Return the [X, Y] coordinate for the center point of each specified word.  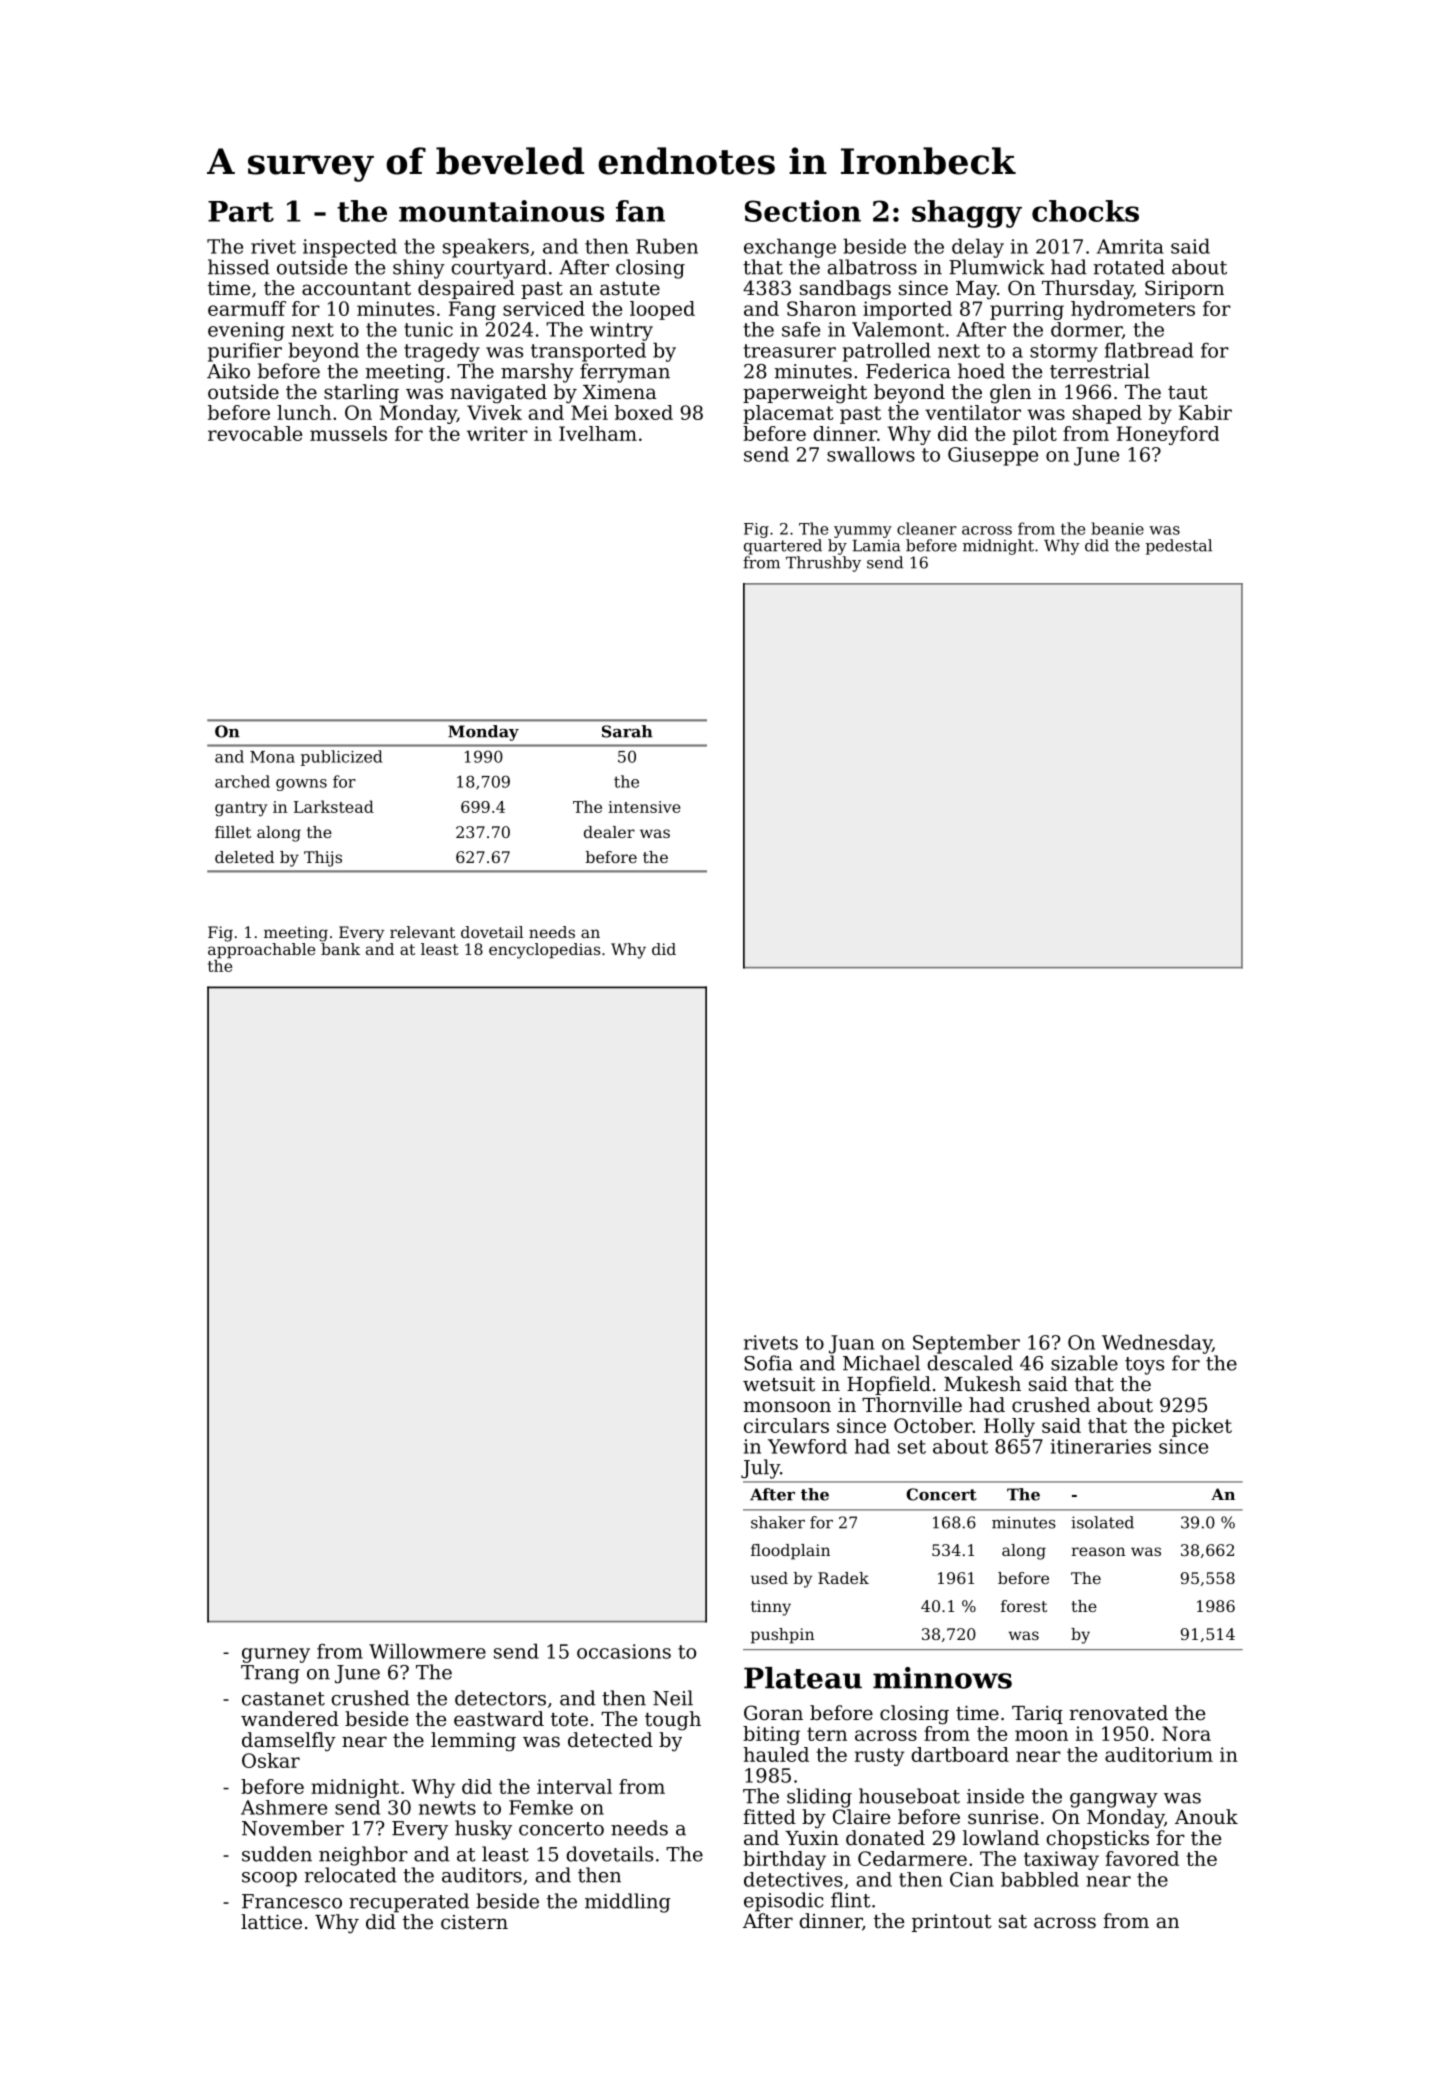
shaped [1107, 414]
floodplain [790, 1552]
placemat [788, 414]
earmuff [247, 308]
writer [497, 433]
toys [1144, 1366]
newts [447, 1808]
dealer [609, 832]
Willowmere [427, 1651]
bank [340, 949]
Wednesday [1157, 1344]
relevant [422, 932]
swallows [871, 454]
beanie [1117, 528]
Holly [1009, 1427]
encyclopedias [544, 951]
